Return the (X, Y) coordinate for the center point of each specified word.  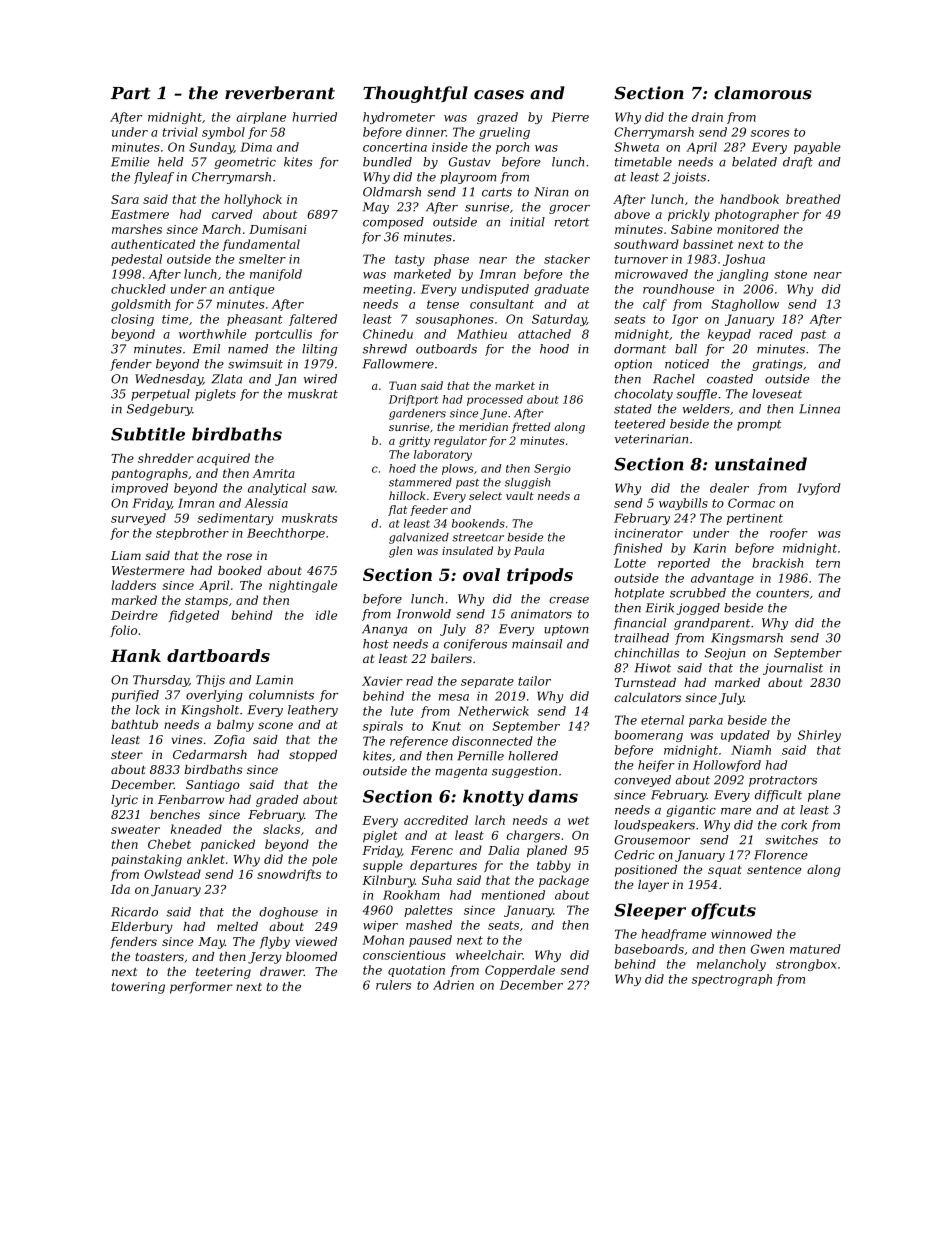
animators (541, 614)
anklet (206, 859)
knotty (493, 797)
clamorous (763, 93)
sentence (774, 870)
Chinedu (388, 334)
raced (776, 334)
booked (240, 570)
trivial (180, 132)
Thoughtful (415, 94)
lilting (319, 350)
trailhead (642, 638)
